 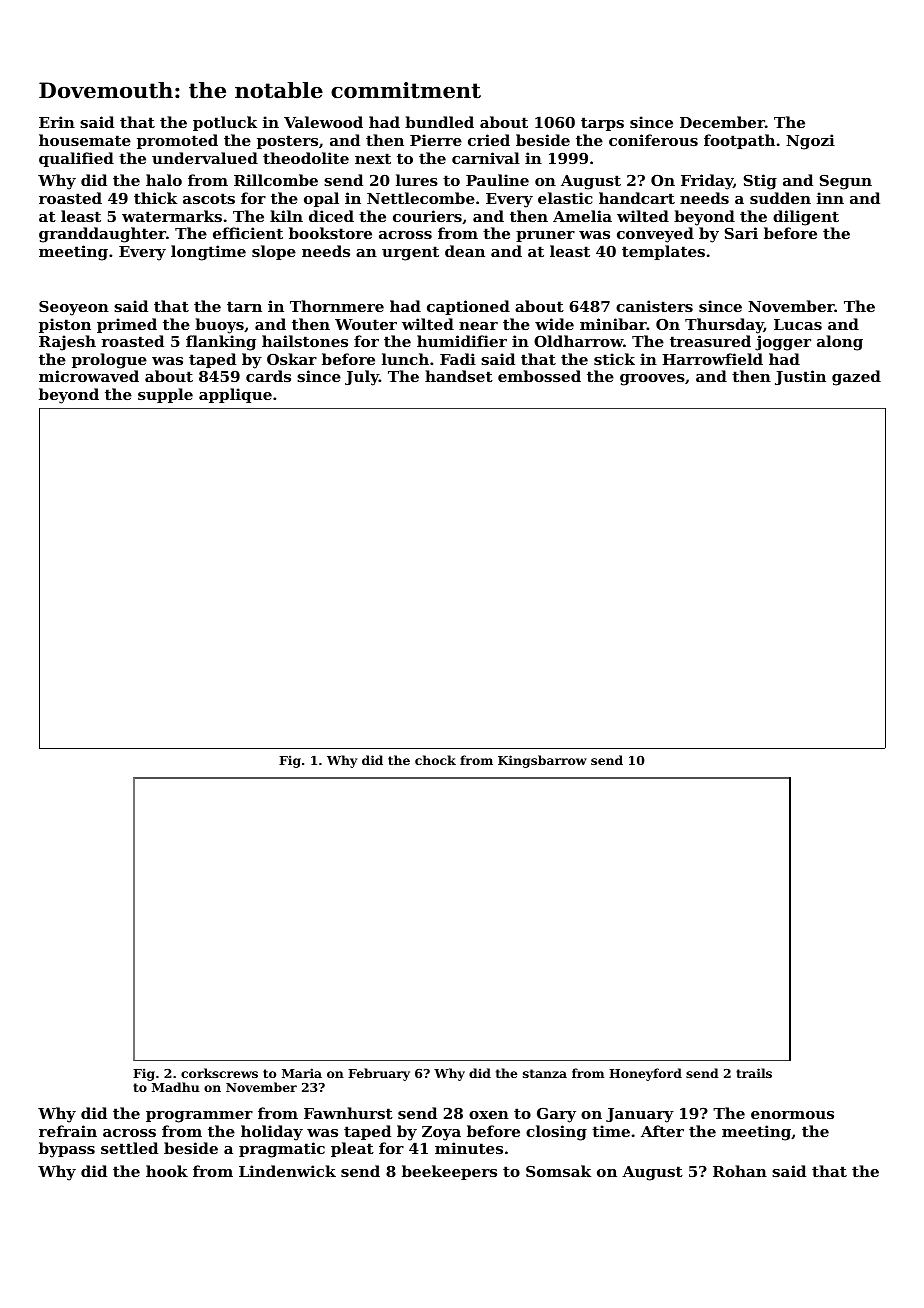 What do you see at coordinates (167, 1171) in the screenshot?
I see `hook` at bounding box center [167, 1171].
